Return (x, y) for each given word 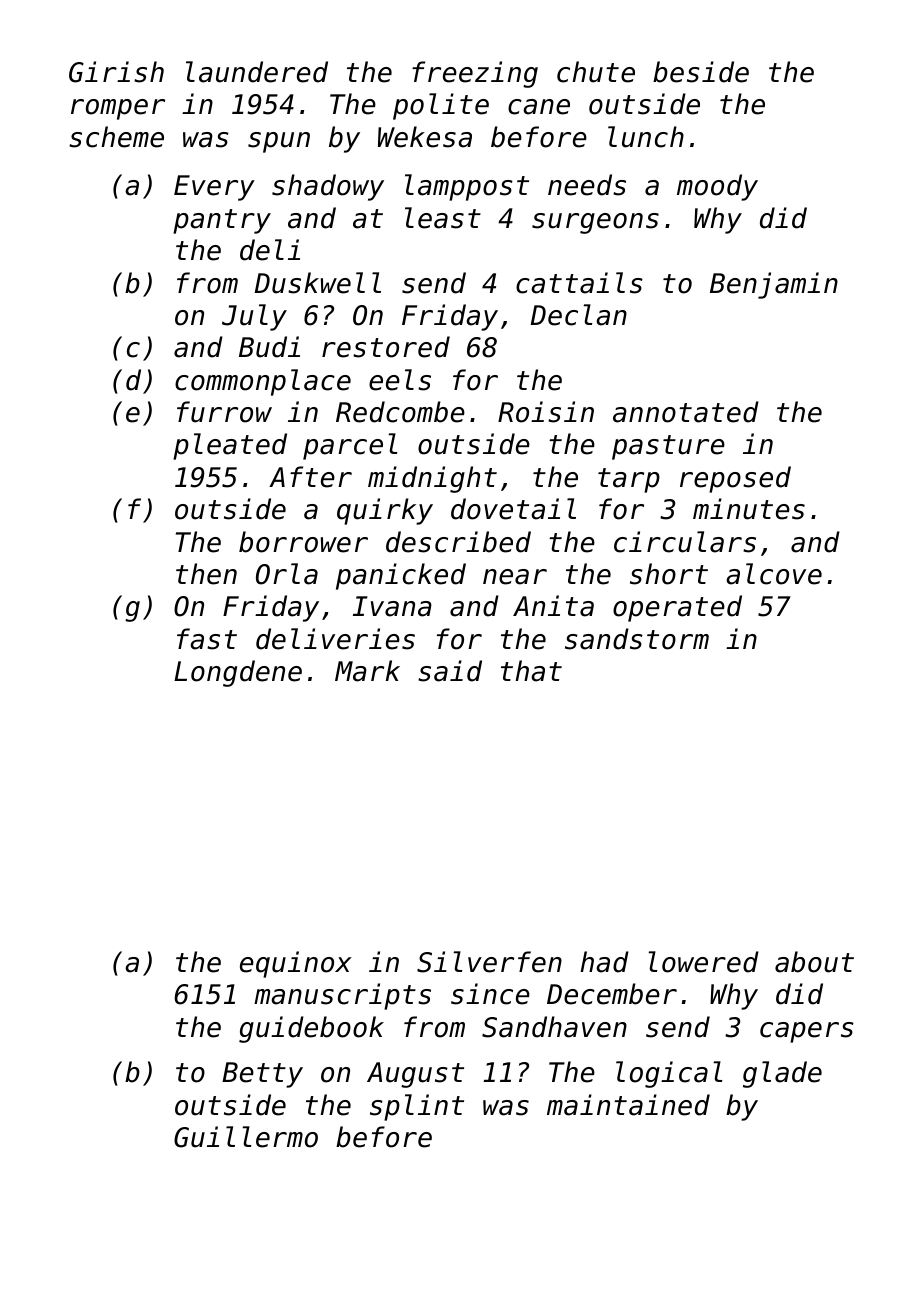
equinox (295, 964)
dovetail (513, 509)
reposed (735, 479)
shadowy (328, 187)
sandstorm (637, 639)
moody (717, 187)
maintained (628, 1105)
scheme (116, 137)
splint (417, 1107)
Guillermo (246, 1137)
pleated (230, 446)
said (450, 671)
